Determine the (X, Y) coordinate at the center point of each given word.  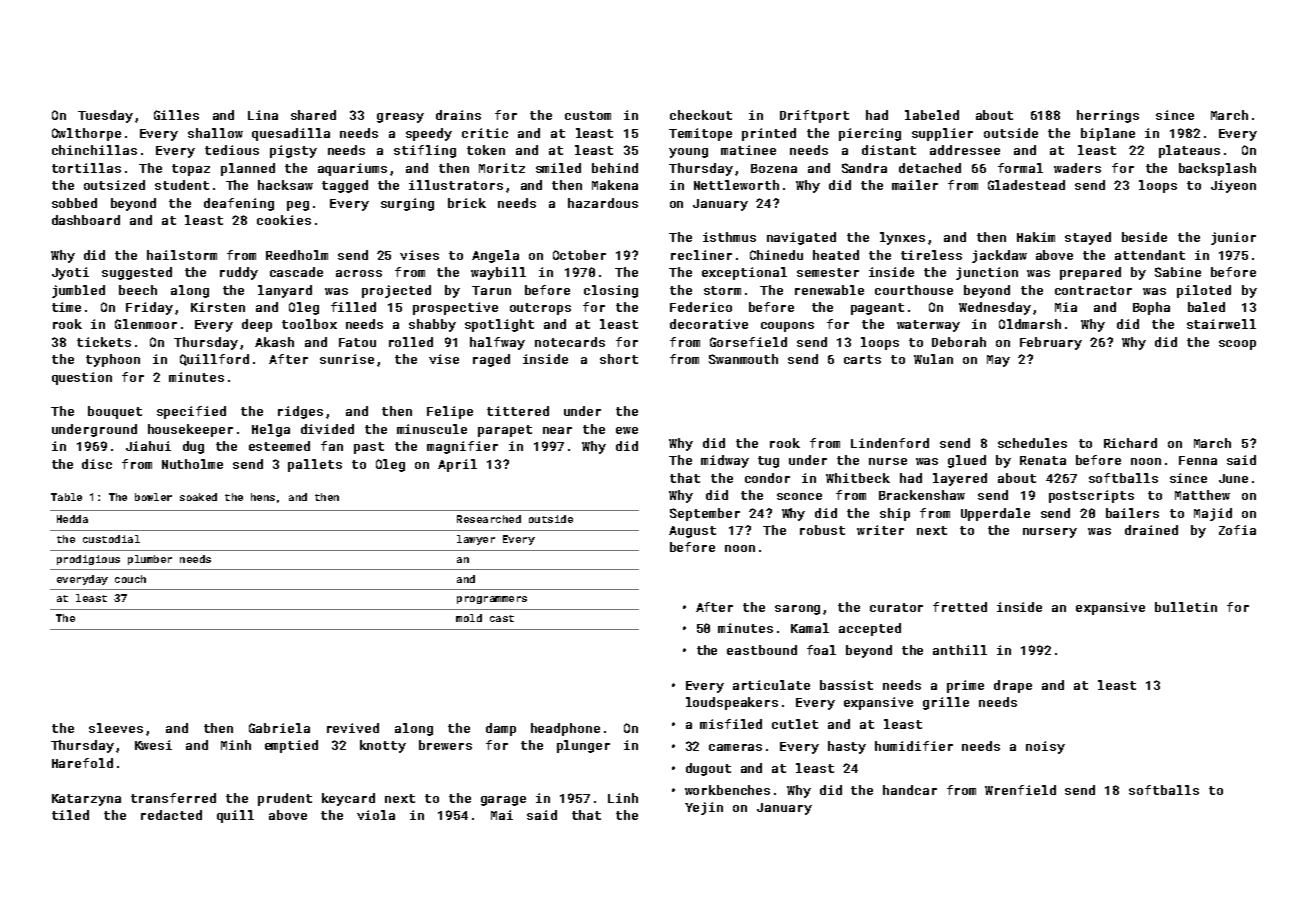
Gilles (176, 115)
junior (1233, 238)
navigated (801, 238)
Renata (1043, 460)
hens (263, 497)
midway (725, 461)
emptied (291, 746)
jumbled (78, 291)
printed (769, 134)
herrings (1108, 116)
